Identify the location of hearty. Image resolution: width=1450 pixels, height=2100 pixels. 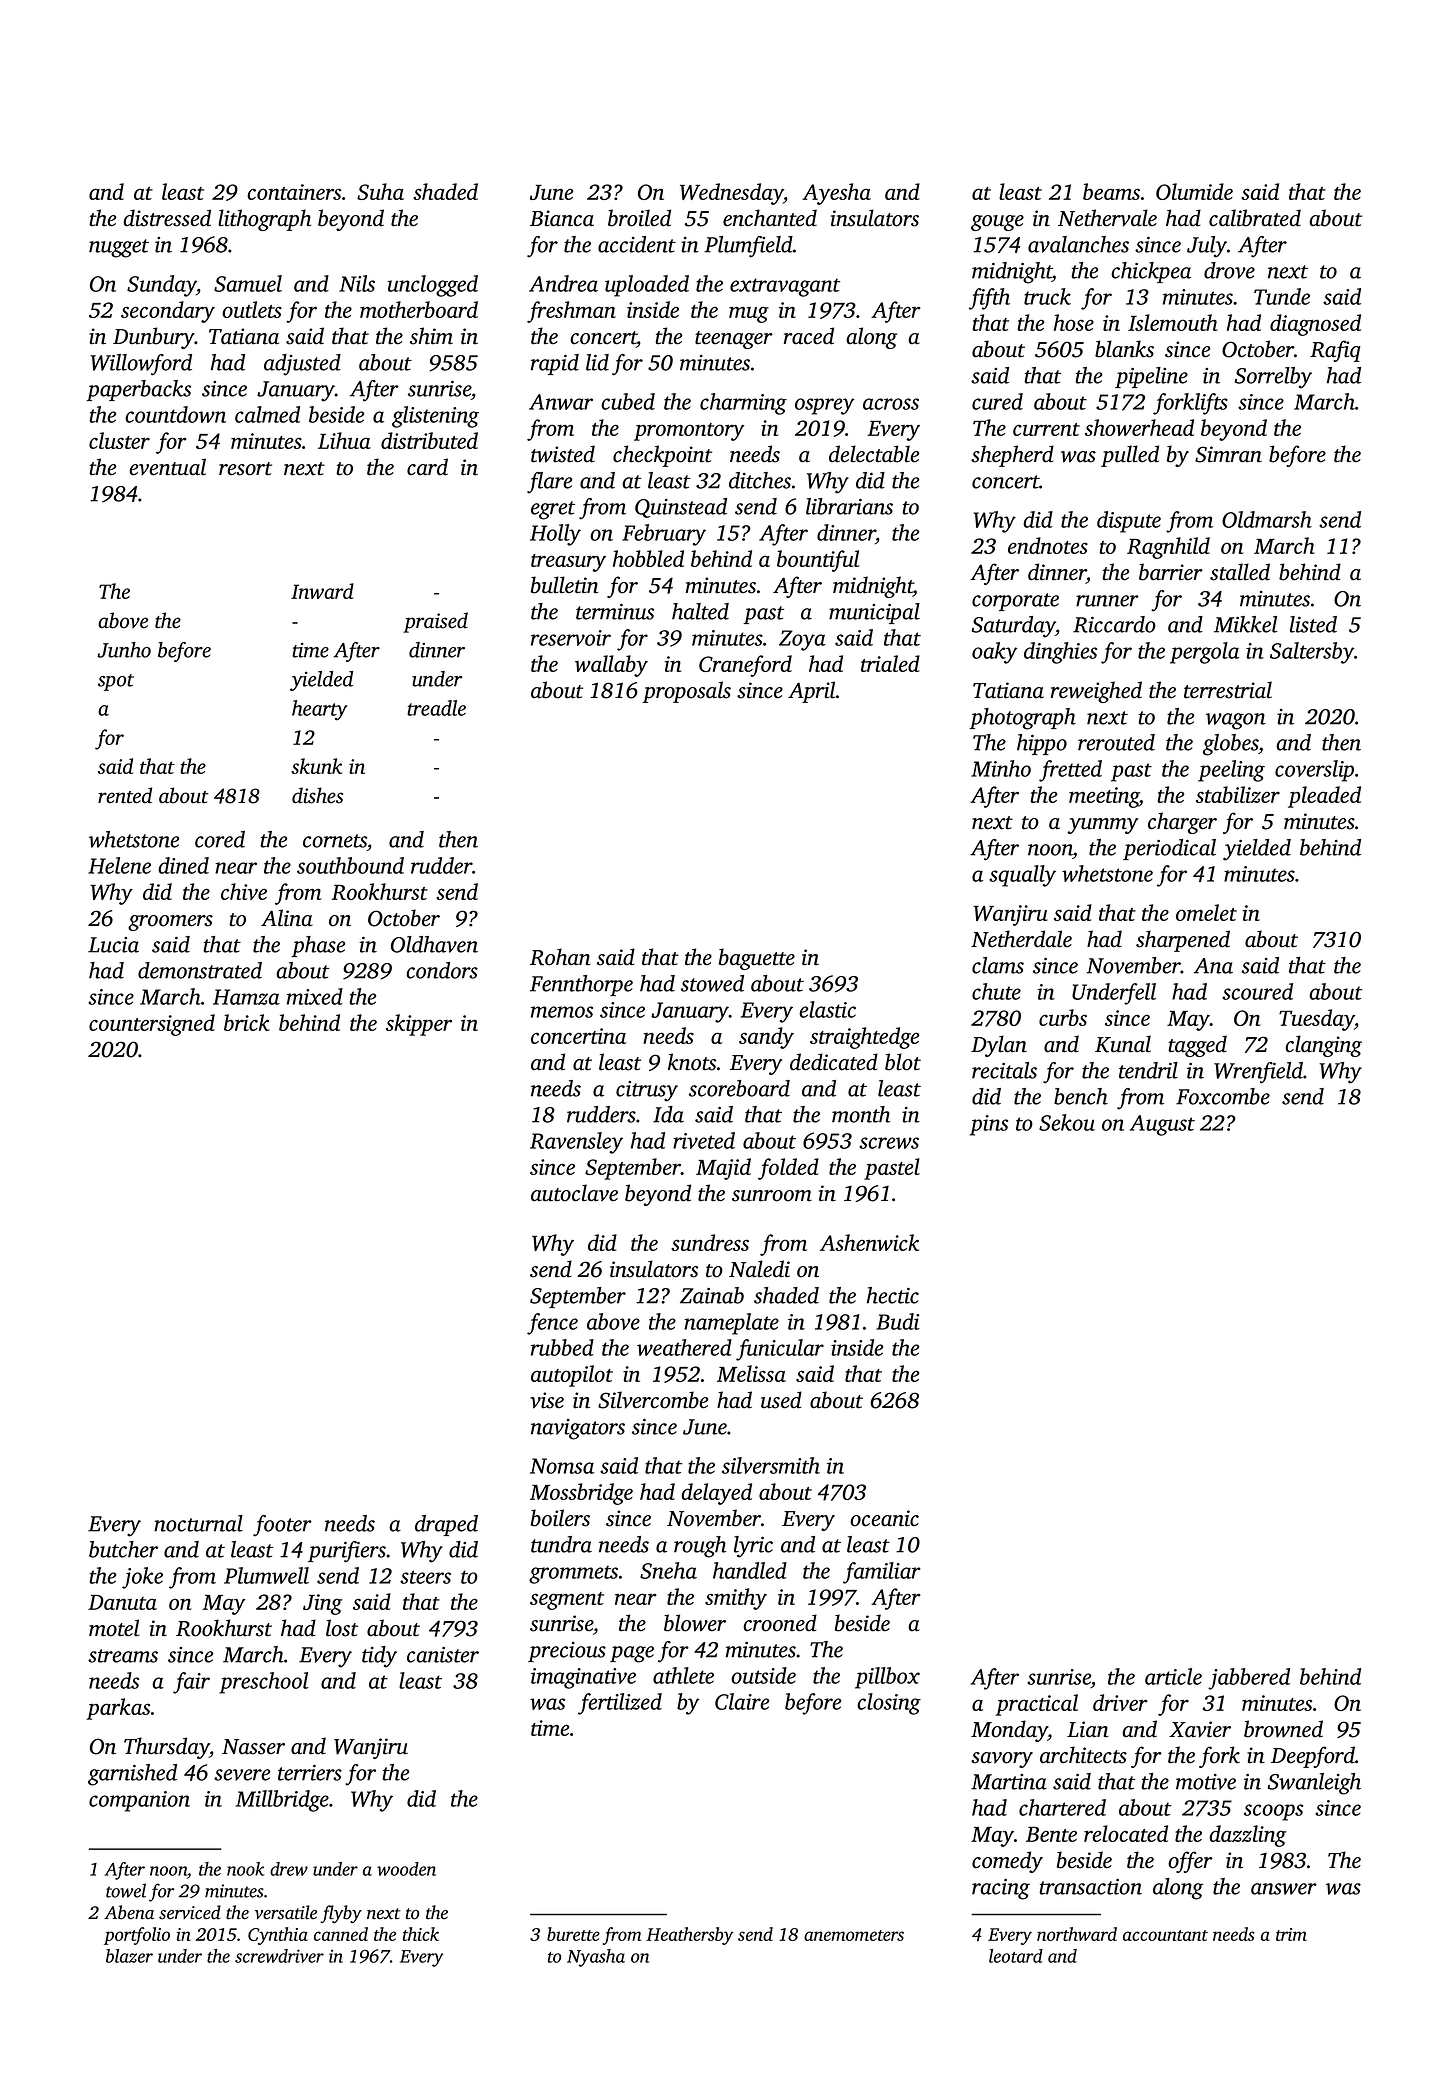
(319, 710).
